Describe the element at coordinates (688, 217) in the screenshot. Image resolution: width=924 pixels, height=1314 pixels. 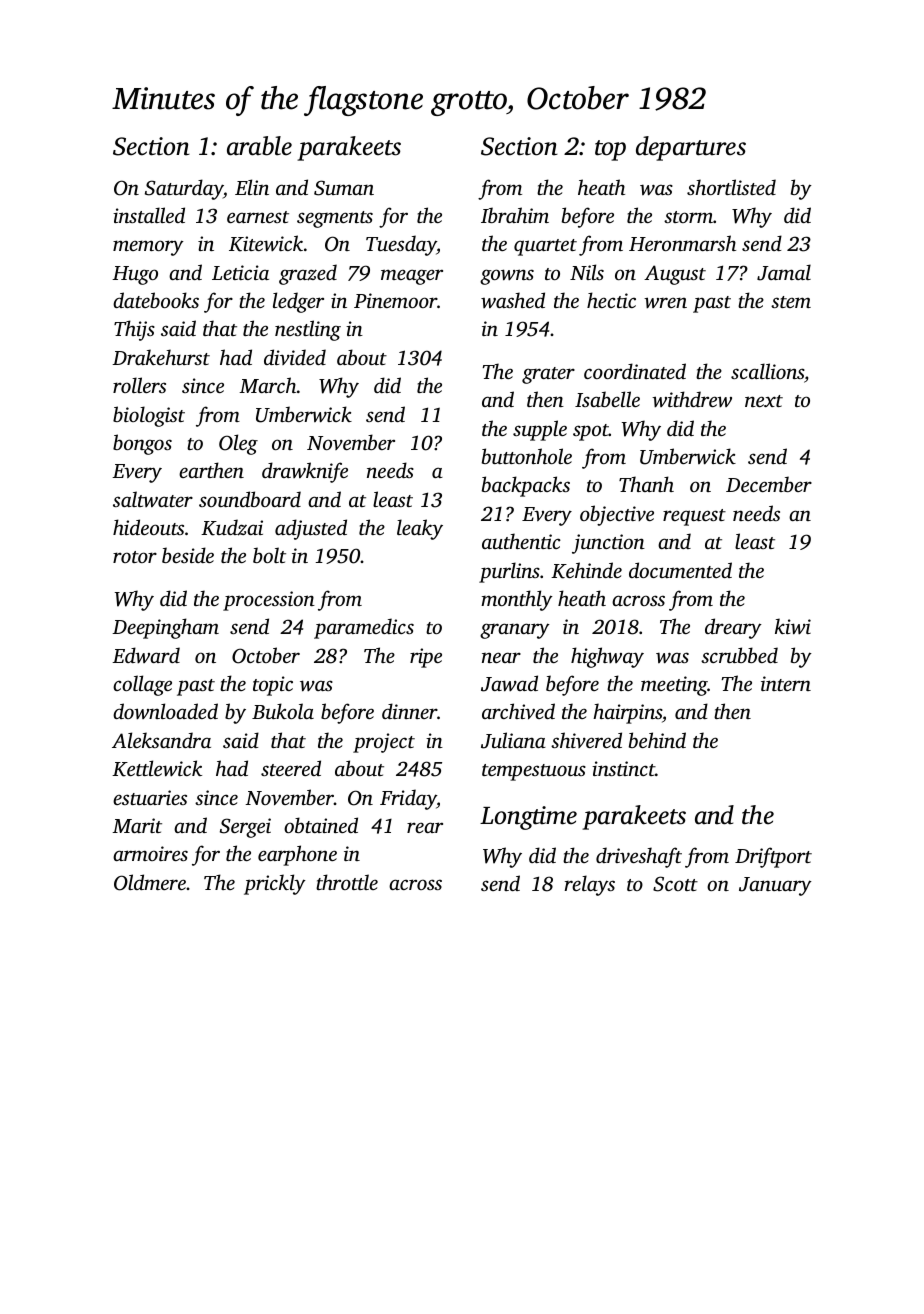
I see `storm` at that location.
